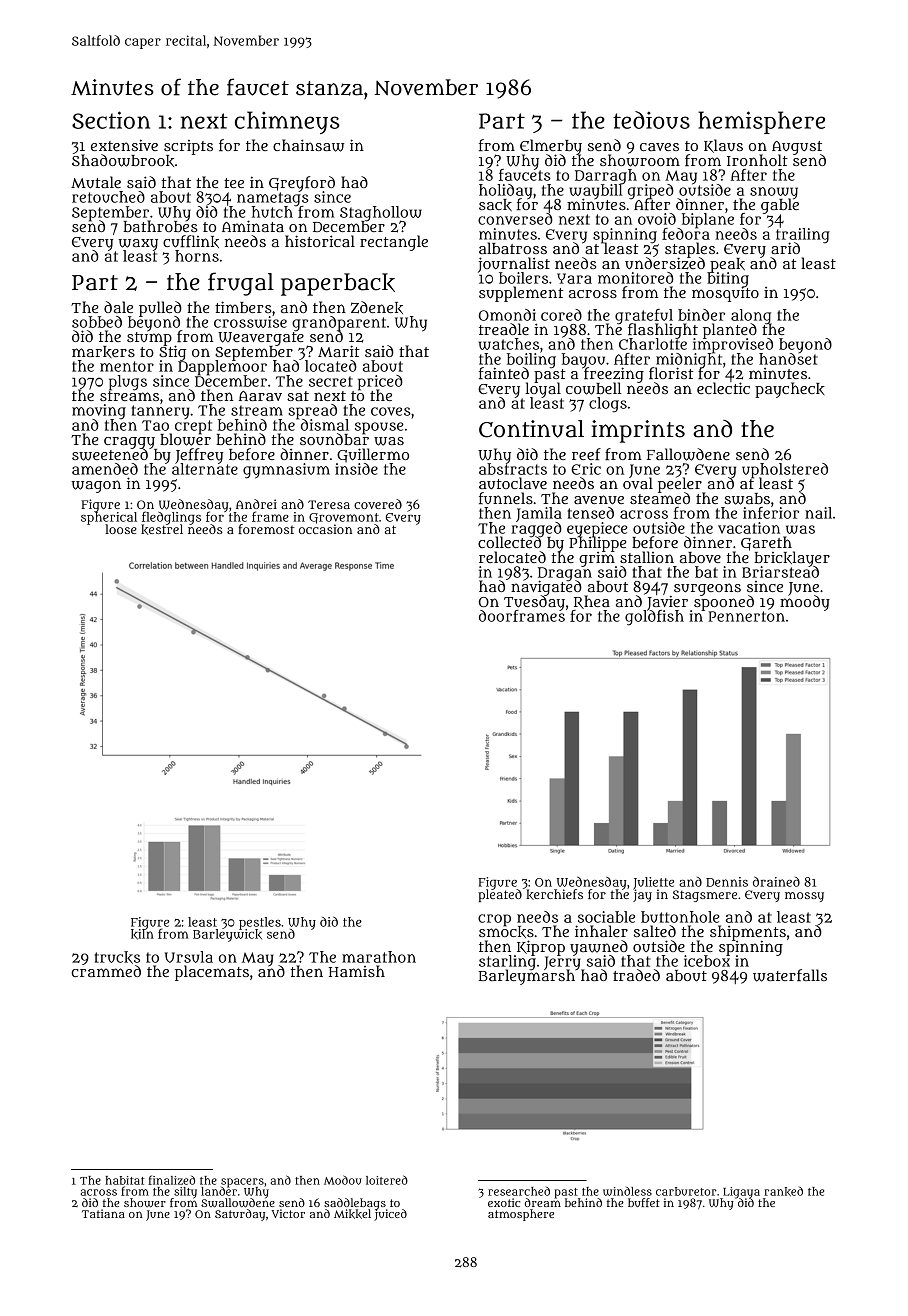 This image has width=908, height=1316. Describe the element at coordinates (761, 122) in the image. I see `hemisphere` at that location.
